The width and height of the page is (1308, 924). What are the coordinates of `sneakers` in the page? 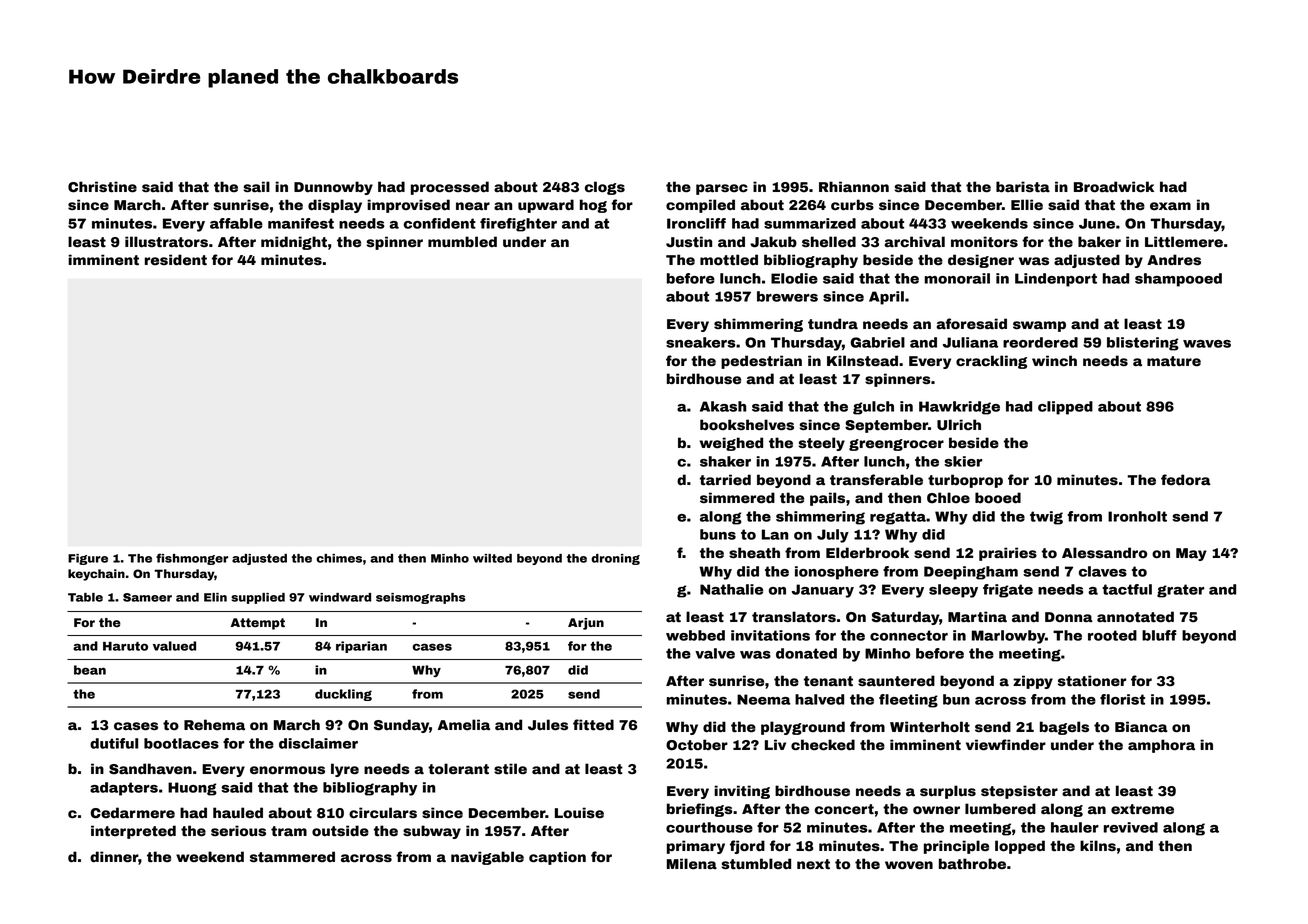 It's located at (700, 342).
